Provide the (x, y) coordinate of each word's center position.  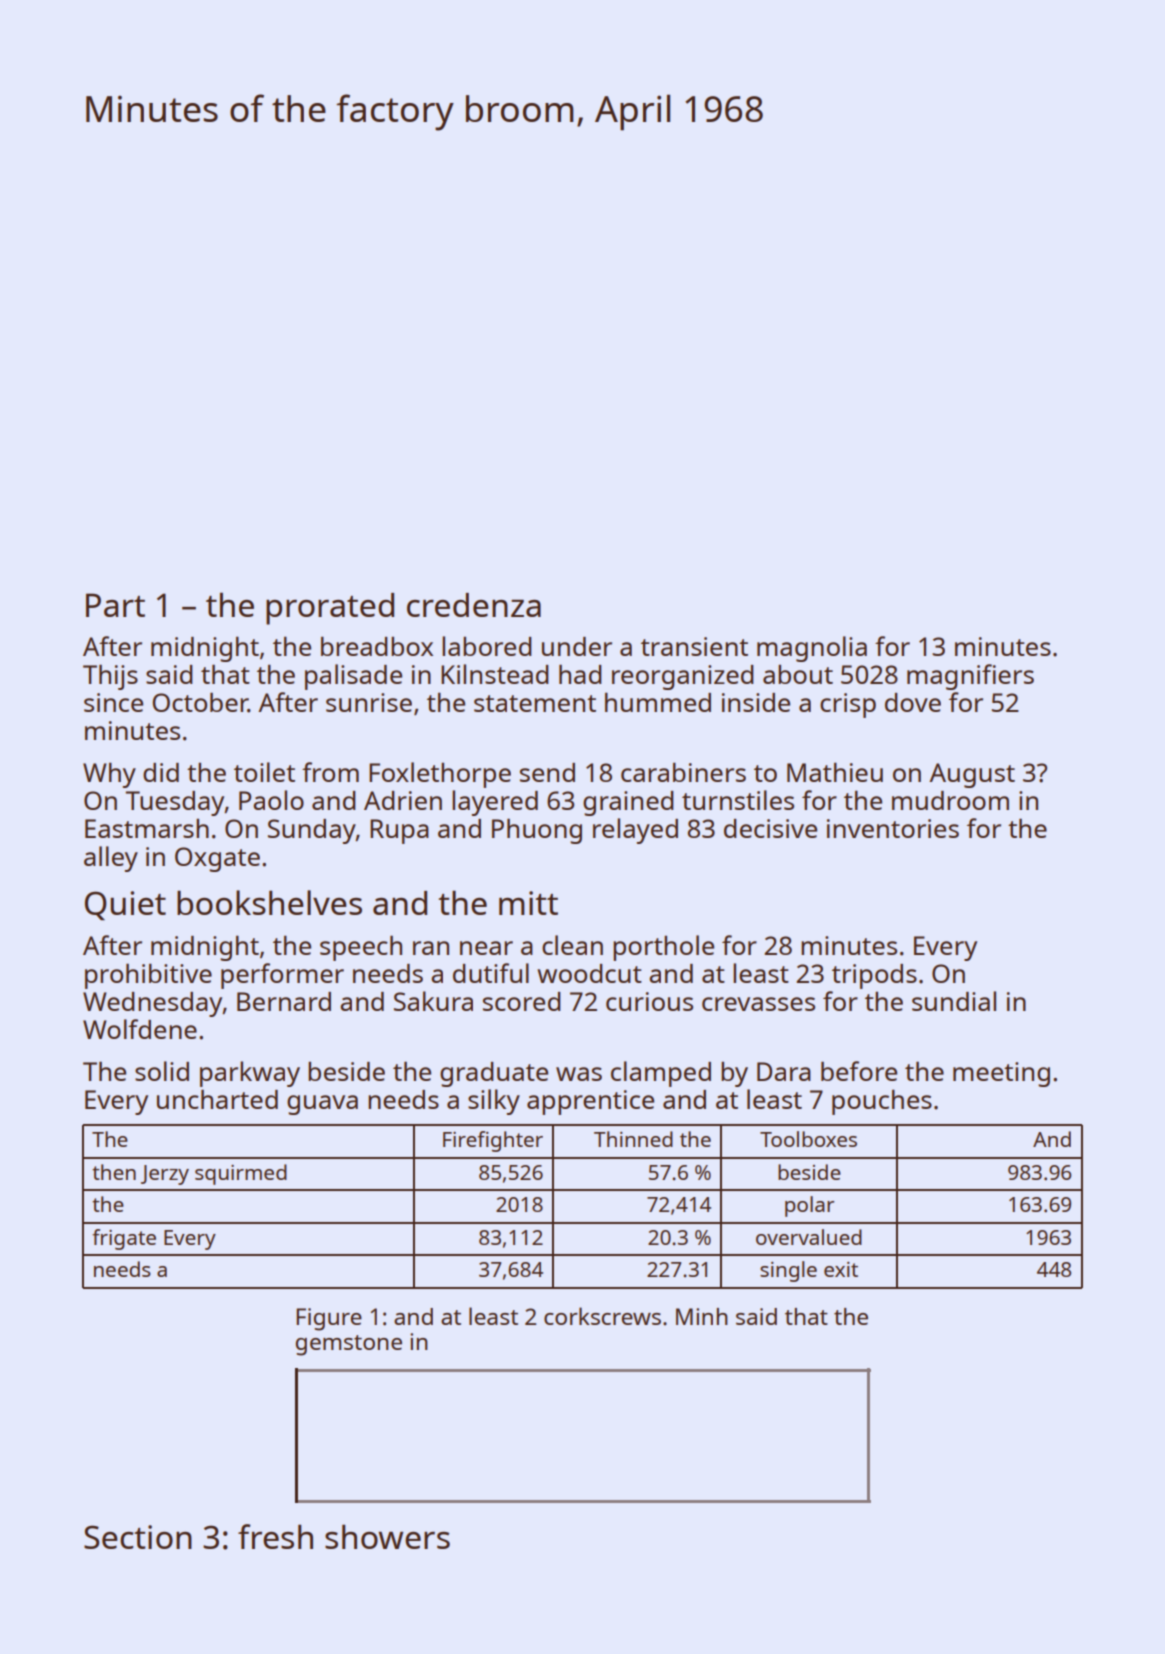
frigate (124, 1239)
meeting (1001, 1074)
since (113, 702)
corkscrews (602, 1316)
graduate (494, 1074)
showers (387, 1536)
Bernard (284, 1001)
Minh (702, 1316)
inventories (893, 828)
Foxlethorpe (440, 775)
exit (841, 1269)
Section (138, 1537)
